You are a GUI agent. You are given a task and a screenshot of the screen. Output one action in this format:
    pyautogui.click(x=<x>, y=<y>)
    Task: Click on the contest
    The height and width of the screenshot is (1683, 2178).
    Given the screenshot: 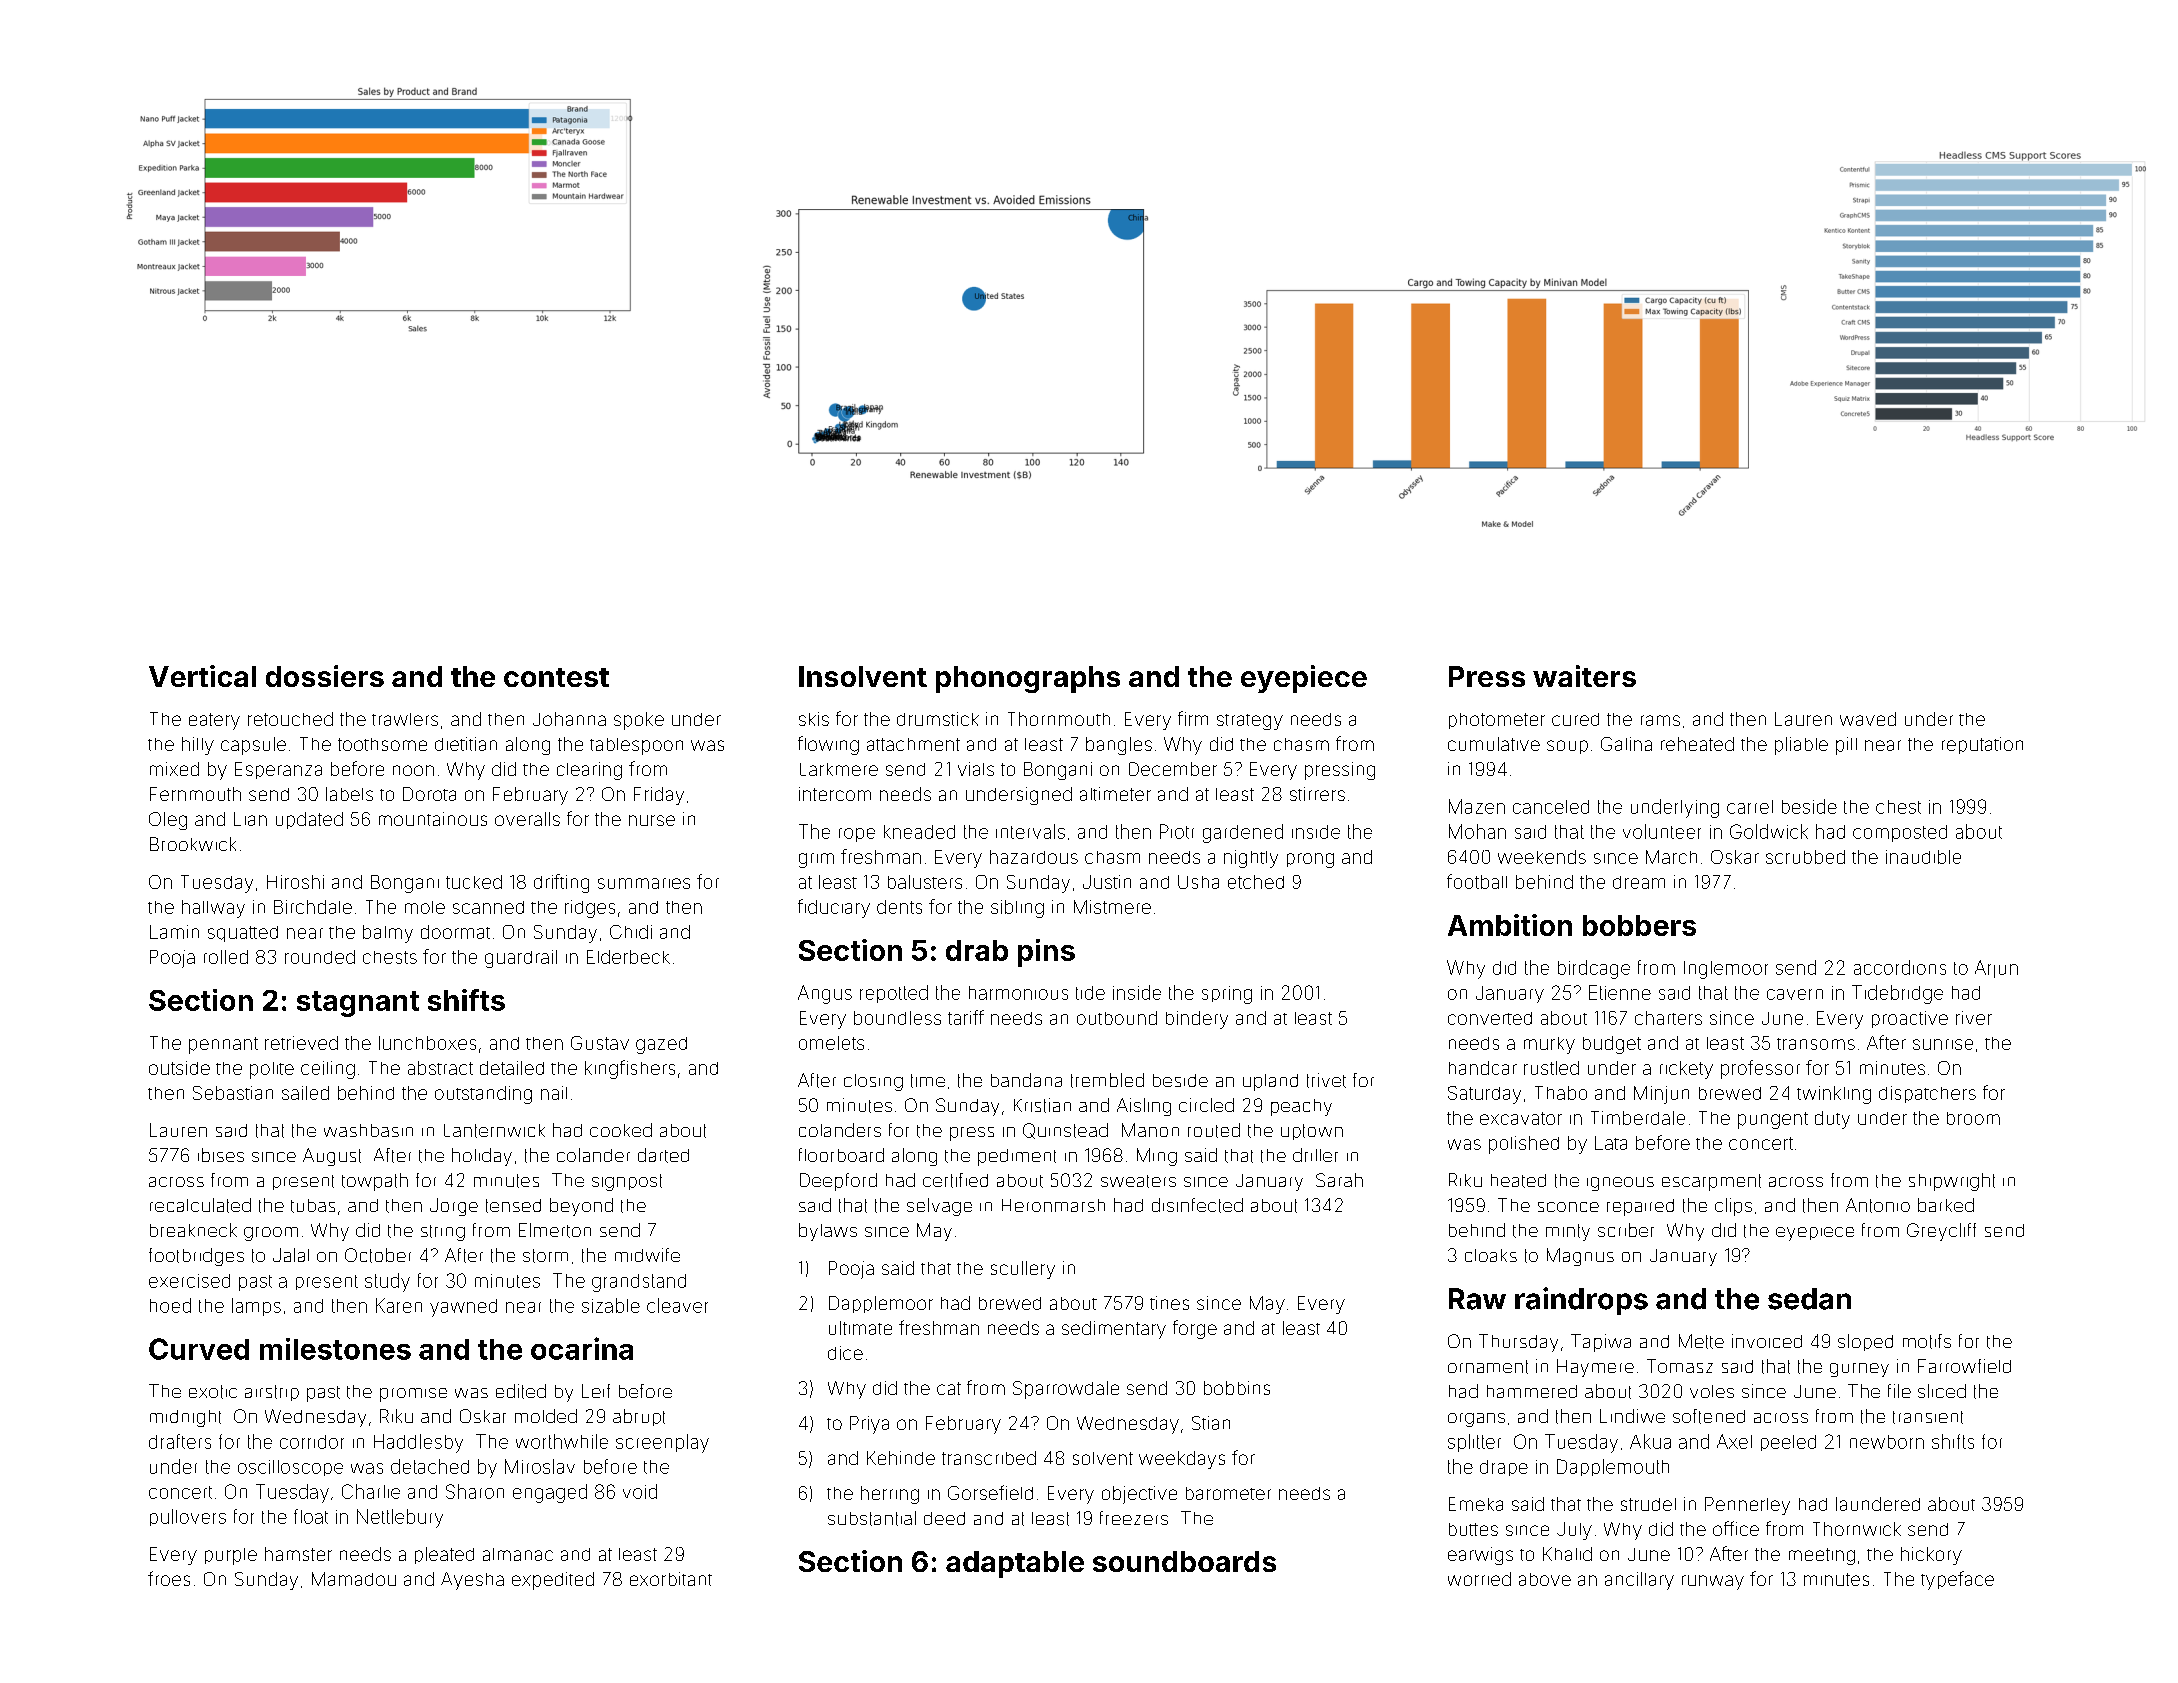 What is the action you would take?
    pyautogui.click(x=556, y=677)
